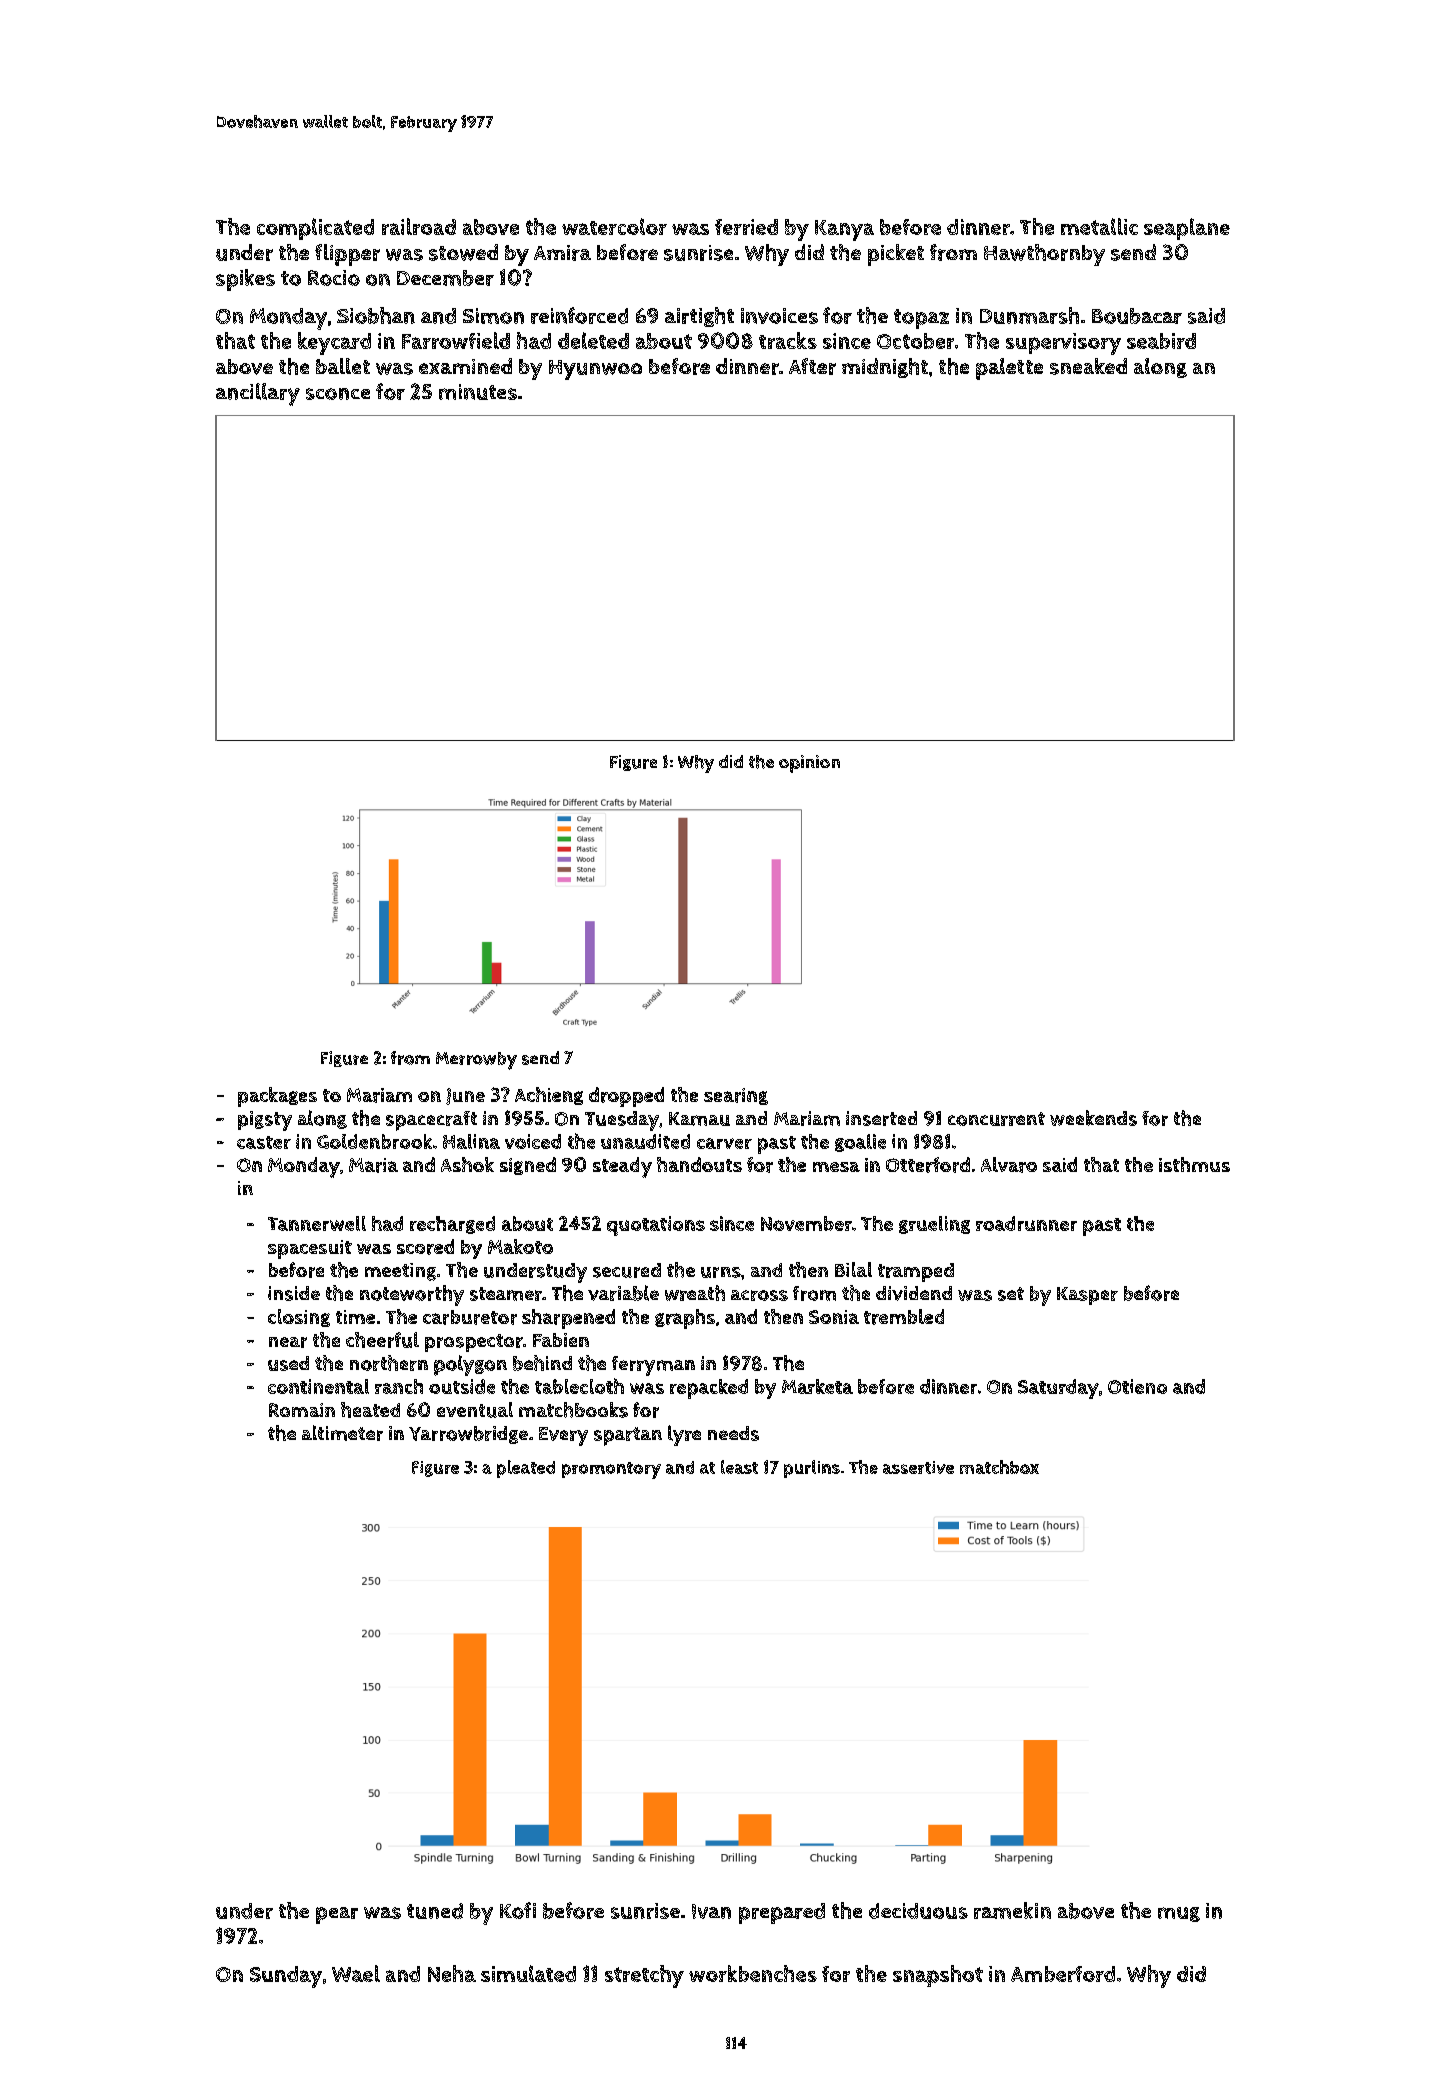  I want to click on Neha, so click(452, 1973).
